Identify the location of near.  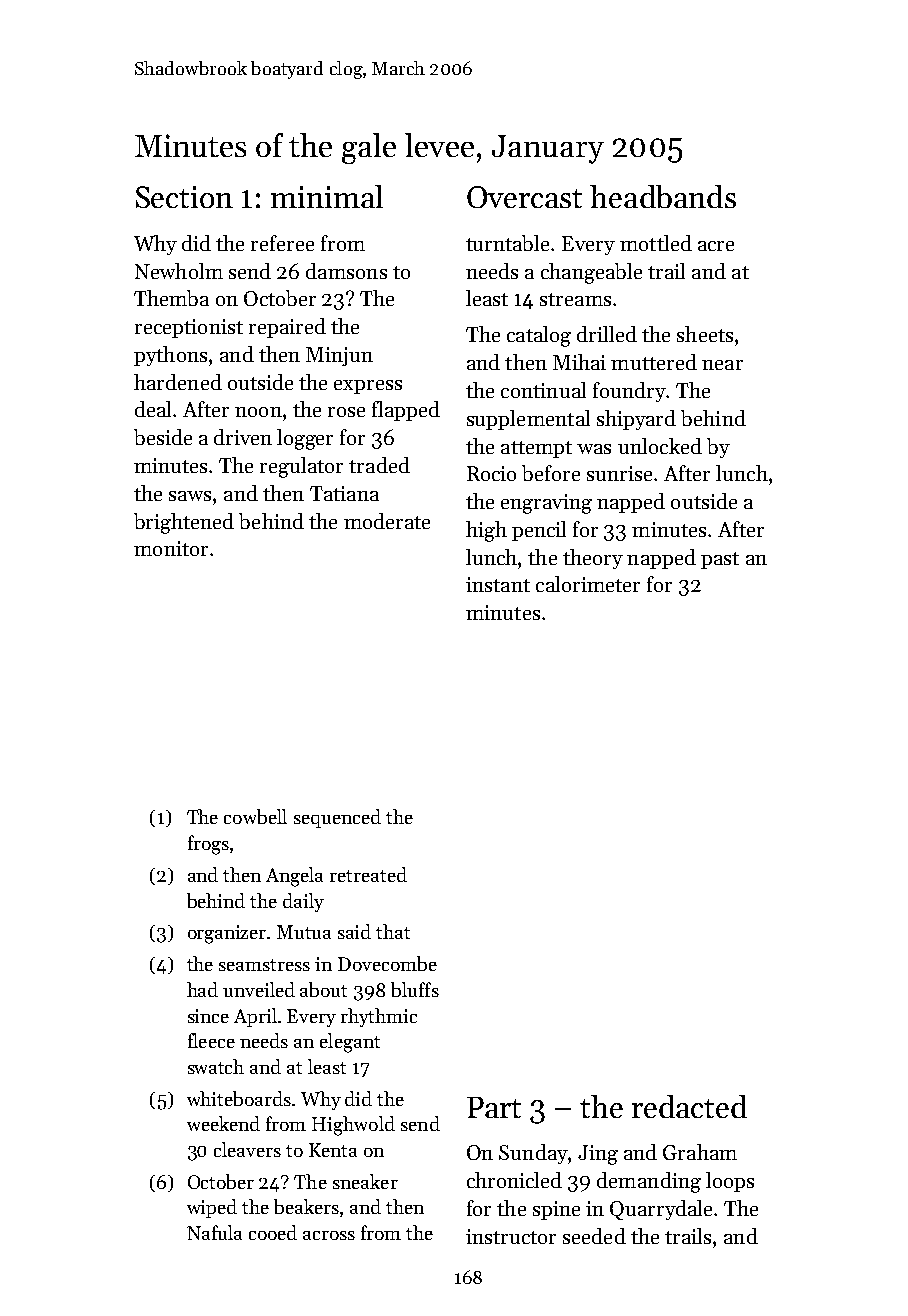
(722, 365).
